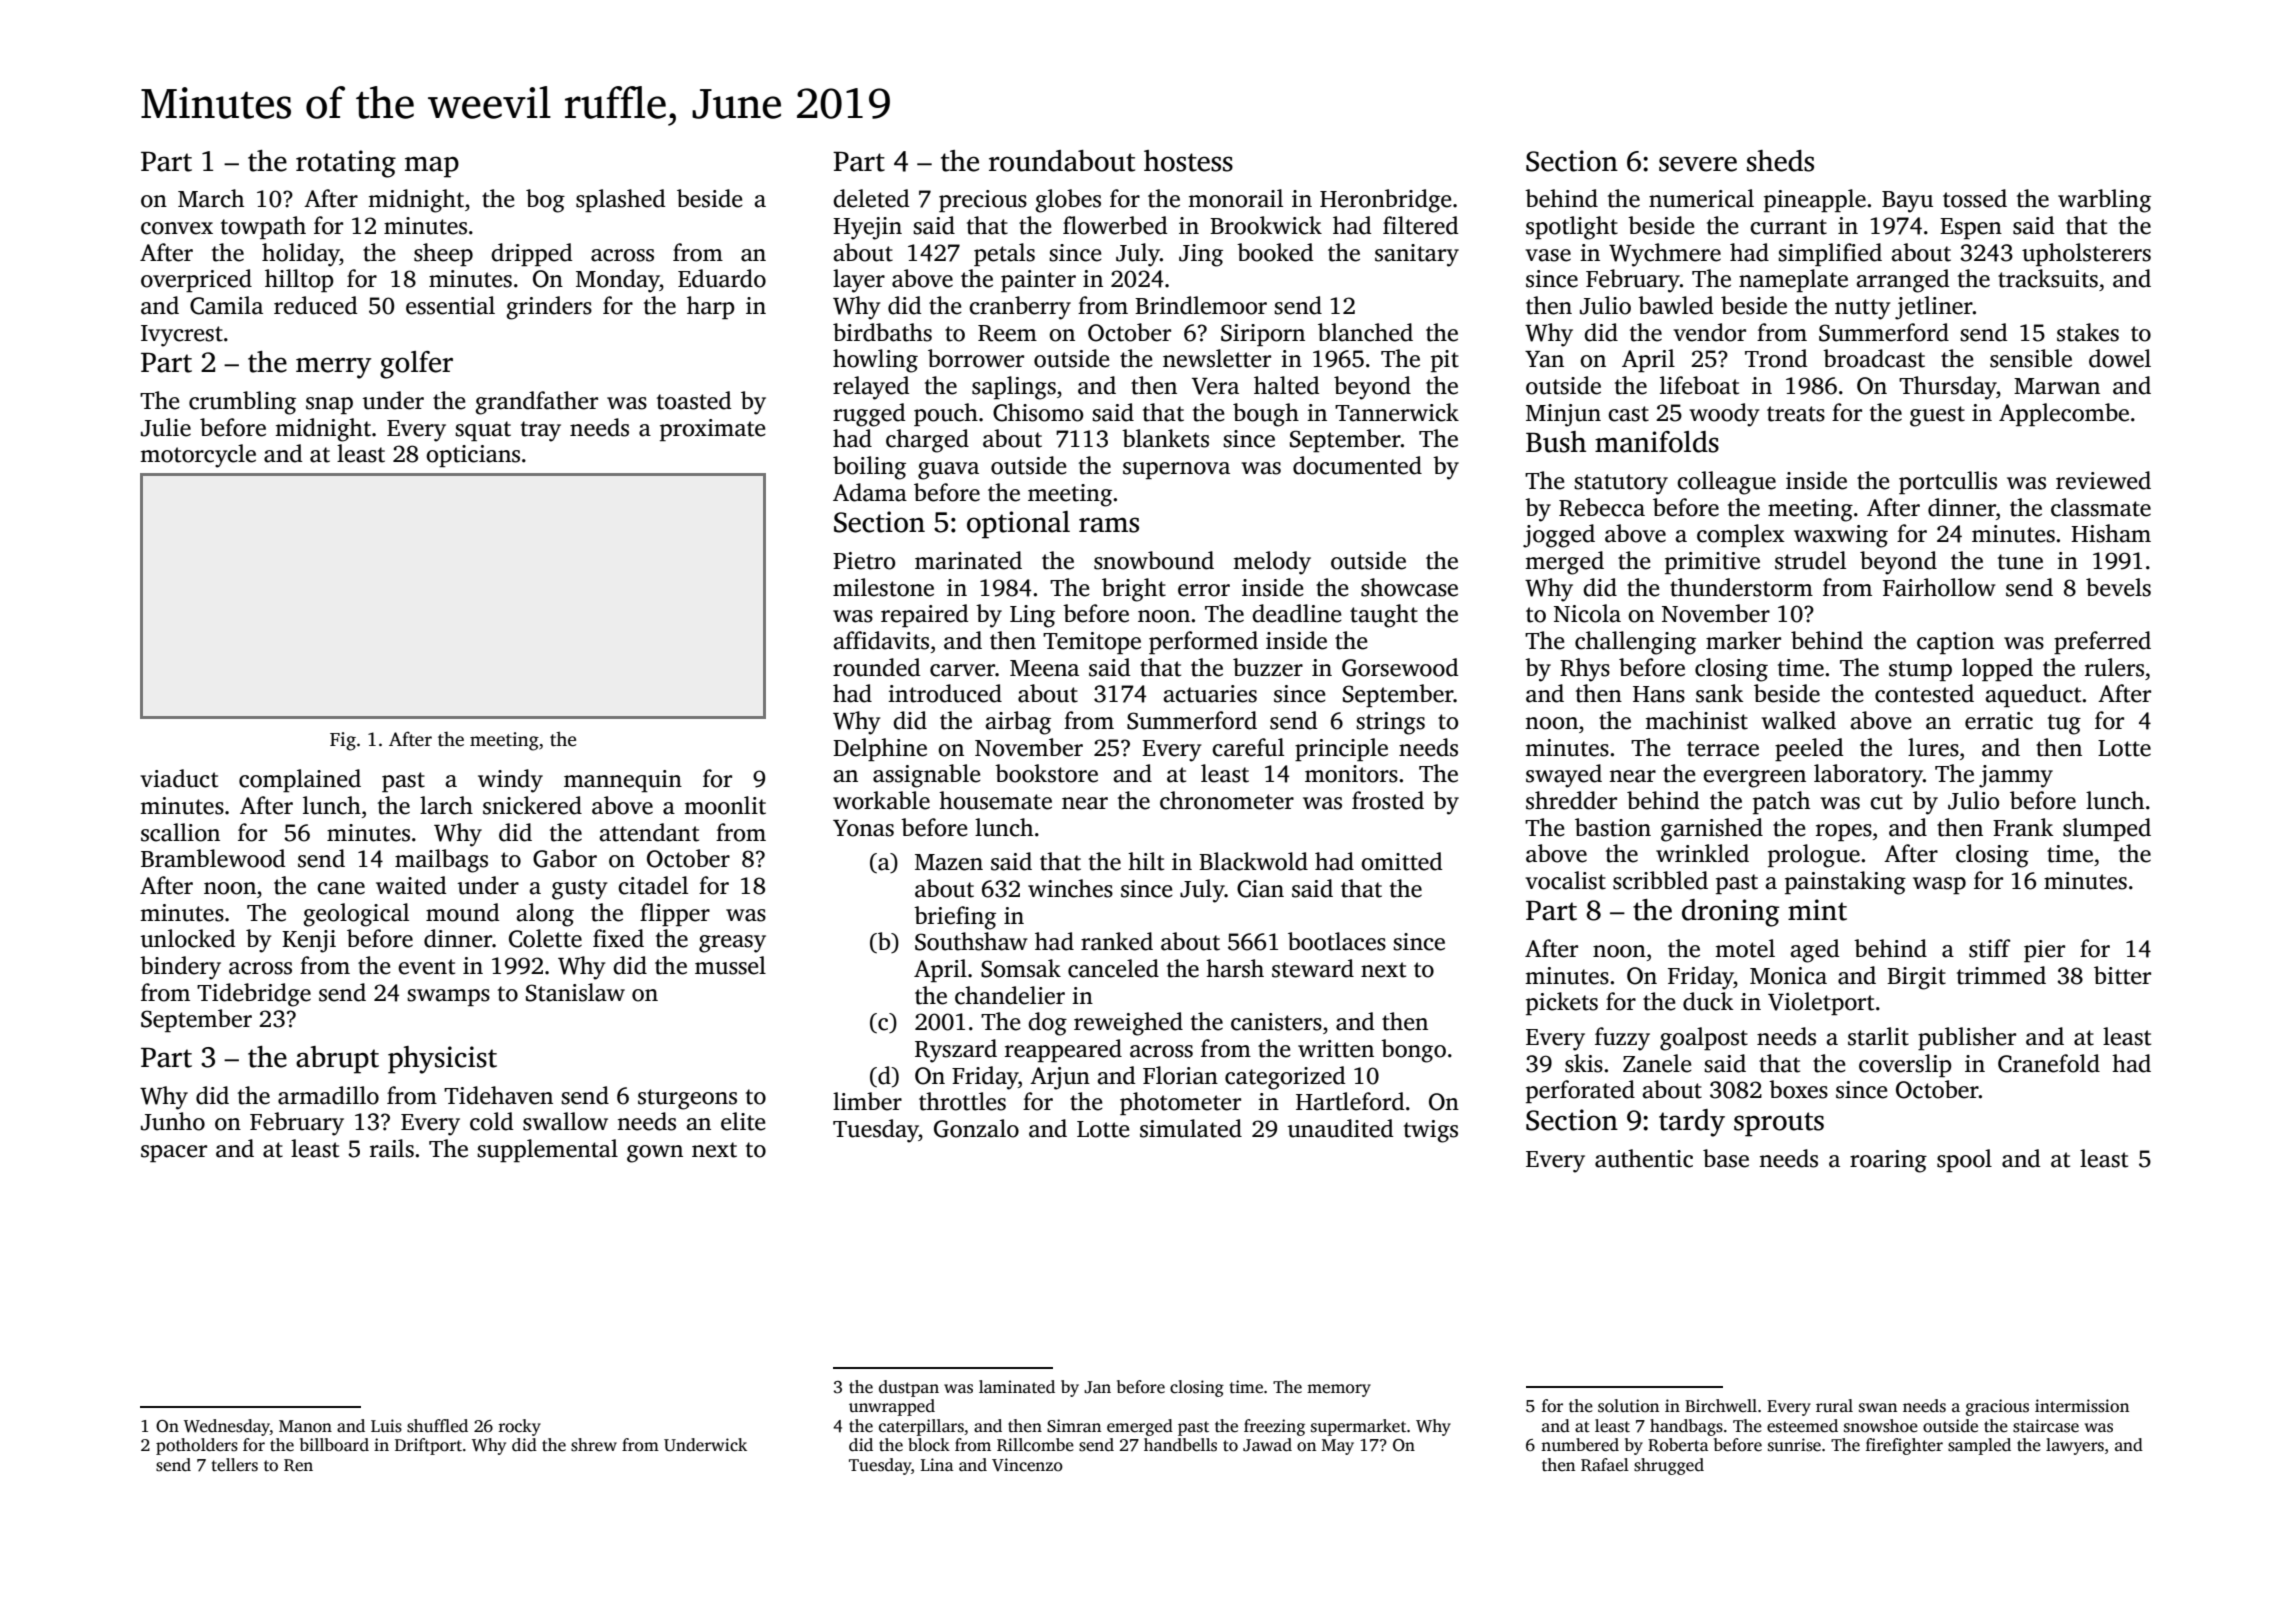 The width and height of the screenshot is (2292, 1620). What do you see at coordinates (1780, 161) in the screenshot?
I see `sheds` at bounding box center [1780, 161].
